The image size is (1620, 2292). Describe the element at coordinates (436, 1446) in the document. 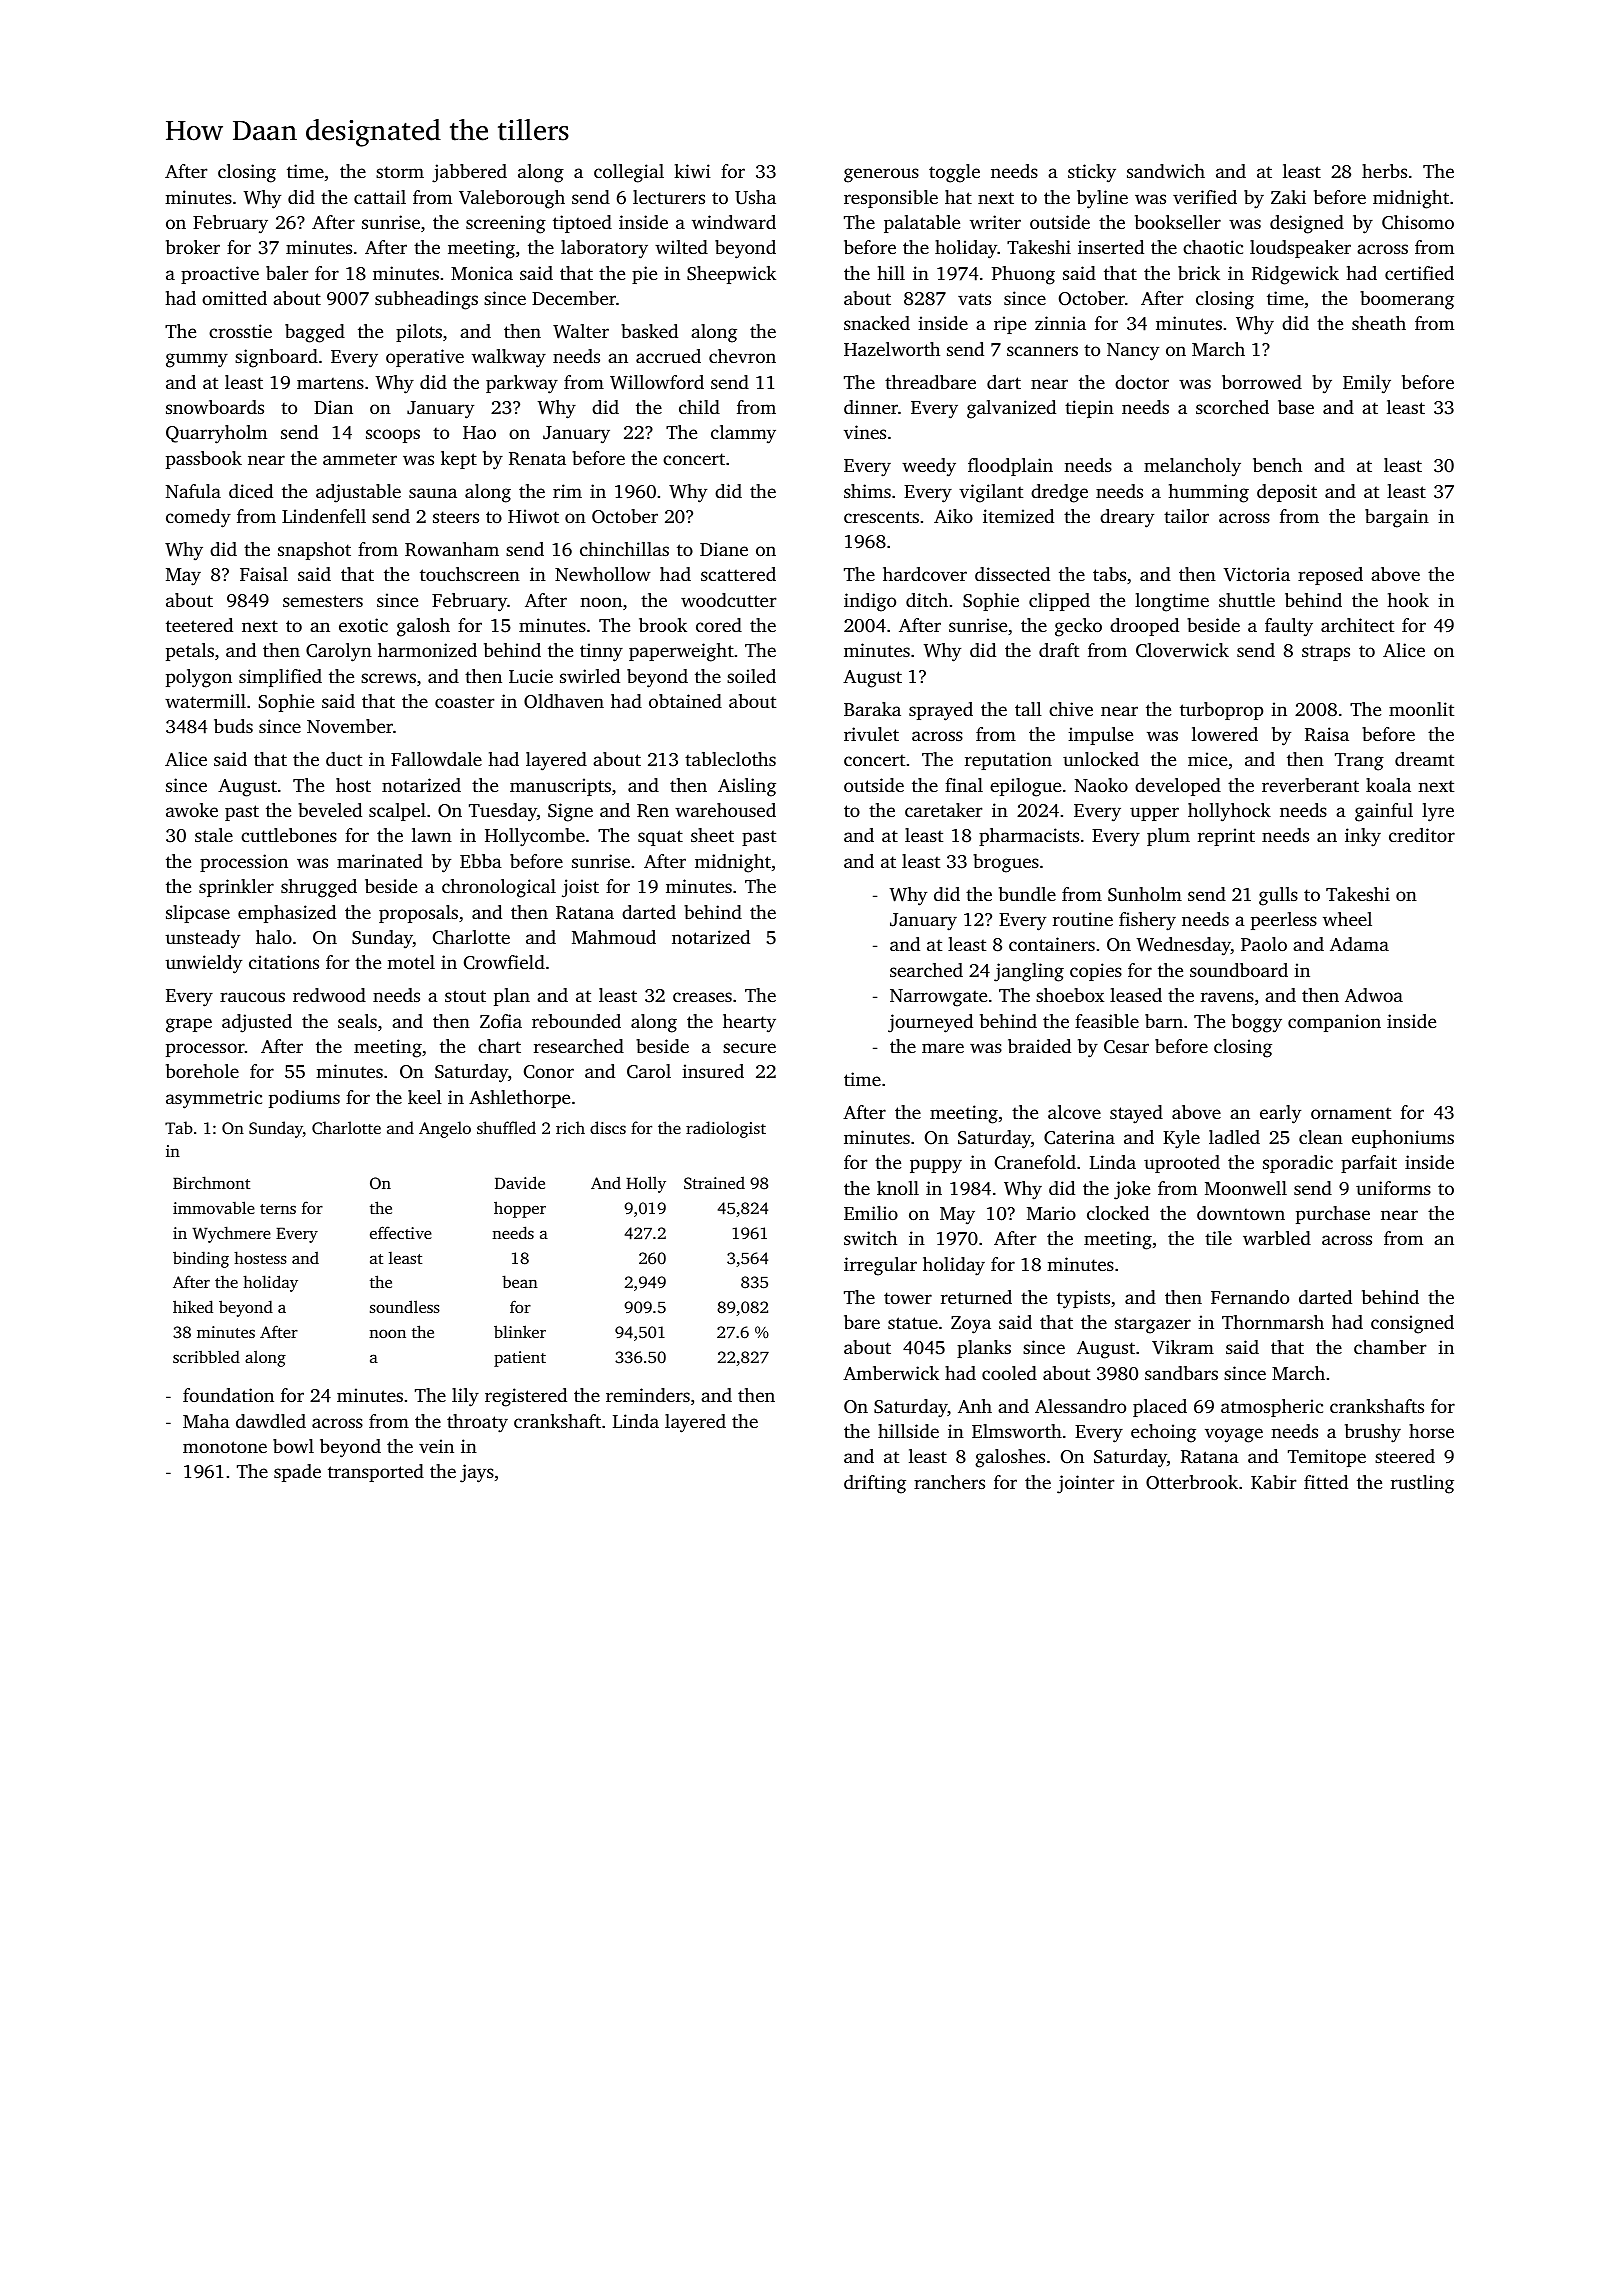

I see `vein` at that location.
